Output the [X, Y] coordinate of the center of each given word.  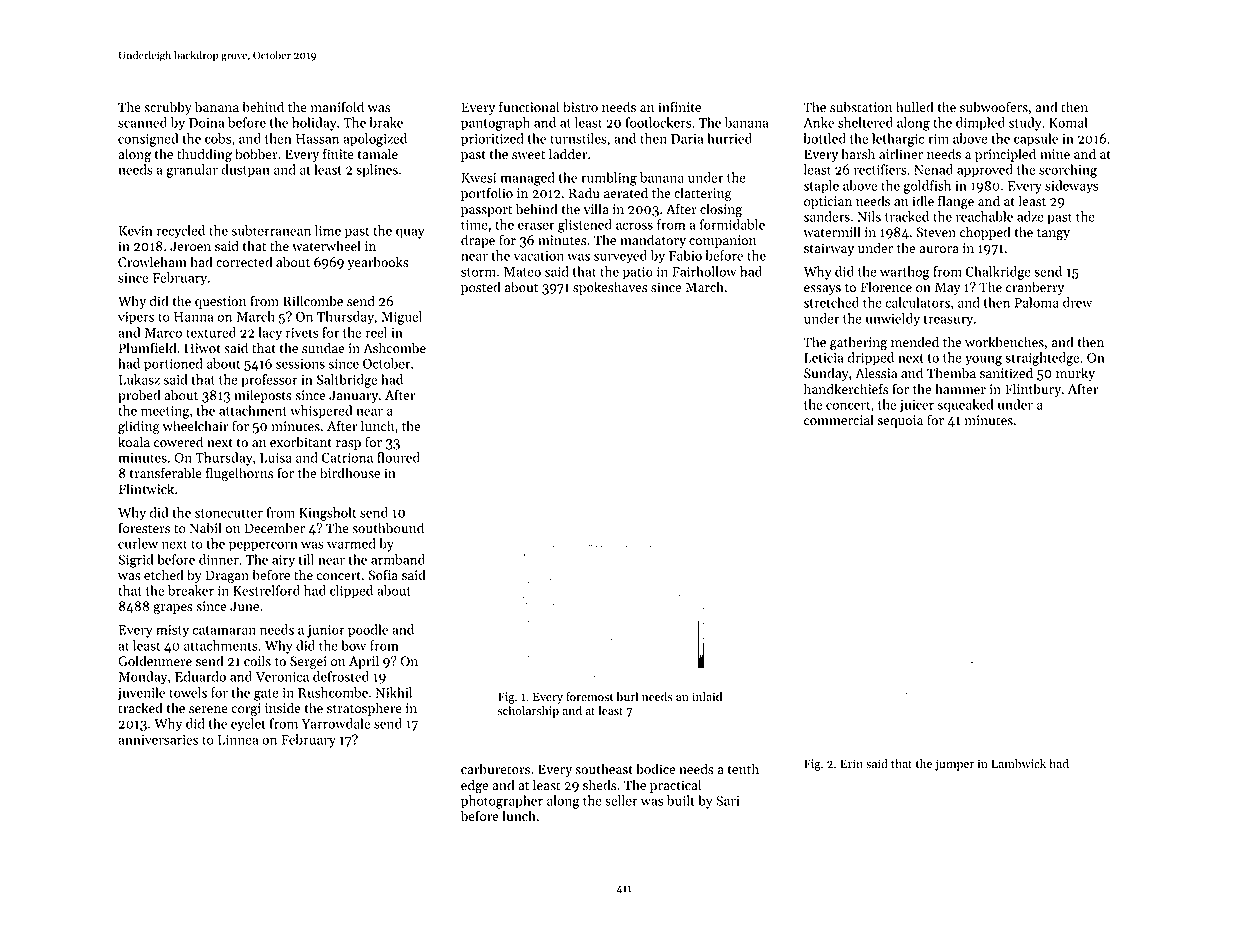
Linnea [238, 740]
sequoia [900, 421]
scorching [1068, 171]
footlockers [658, 122]
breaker [191, 590]
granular [192, 171]
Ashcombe [394, 348]
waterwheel [326, 246]
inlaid [707, 696]
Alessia [876, 373]
